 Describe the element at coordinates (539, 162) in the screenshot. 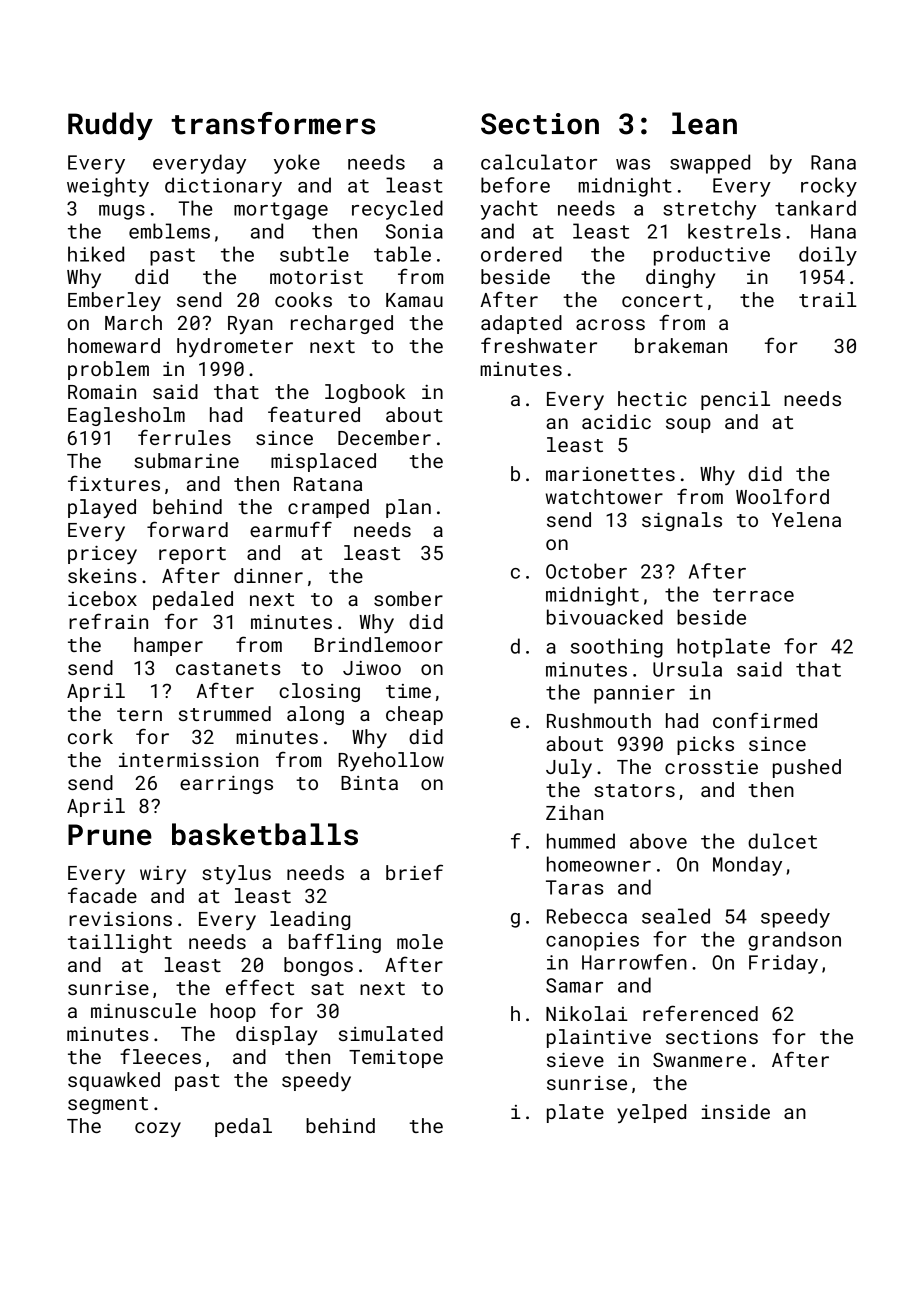

I see `calculator` at that location.
